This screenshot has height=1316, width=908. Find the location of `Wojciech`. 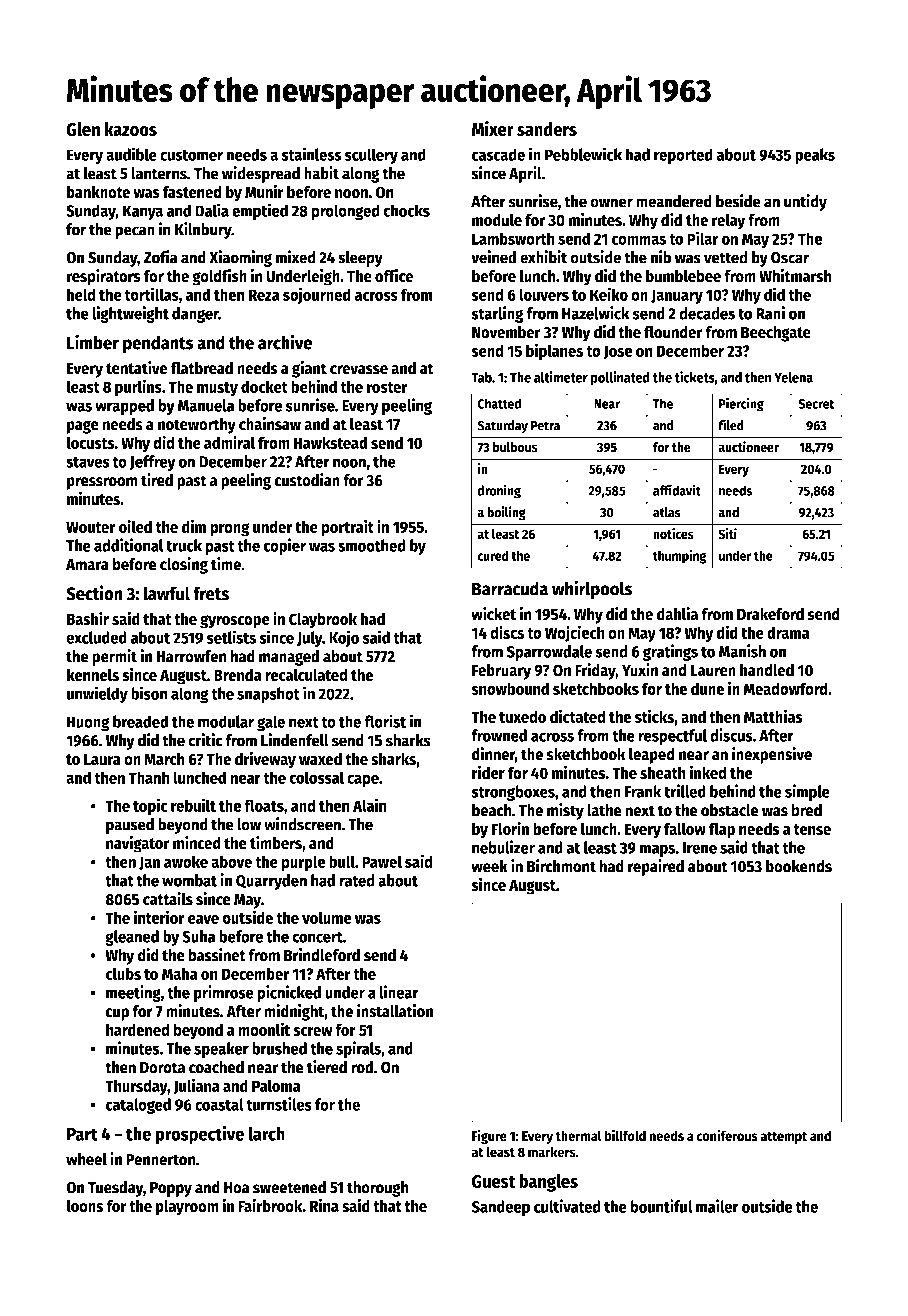

Wojciech is located at coordinates (575, 633).
